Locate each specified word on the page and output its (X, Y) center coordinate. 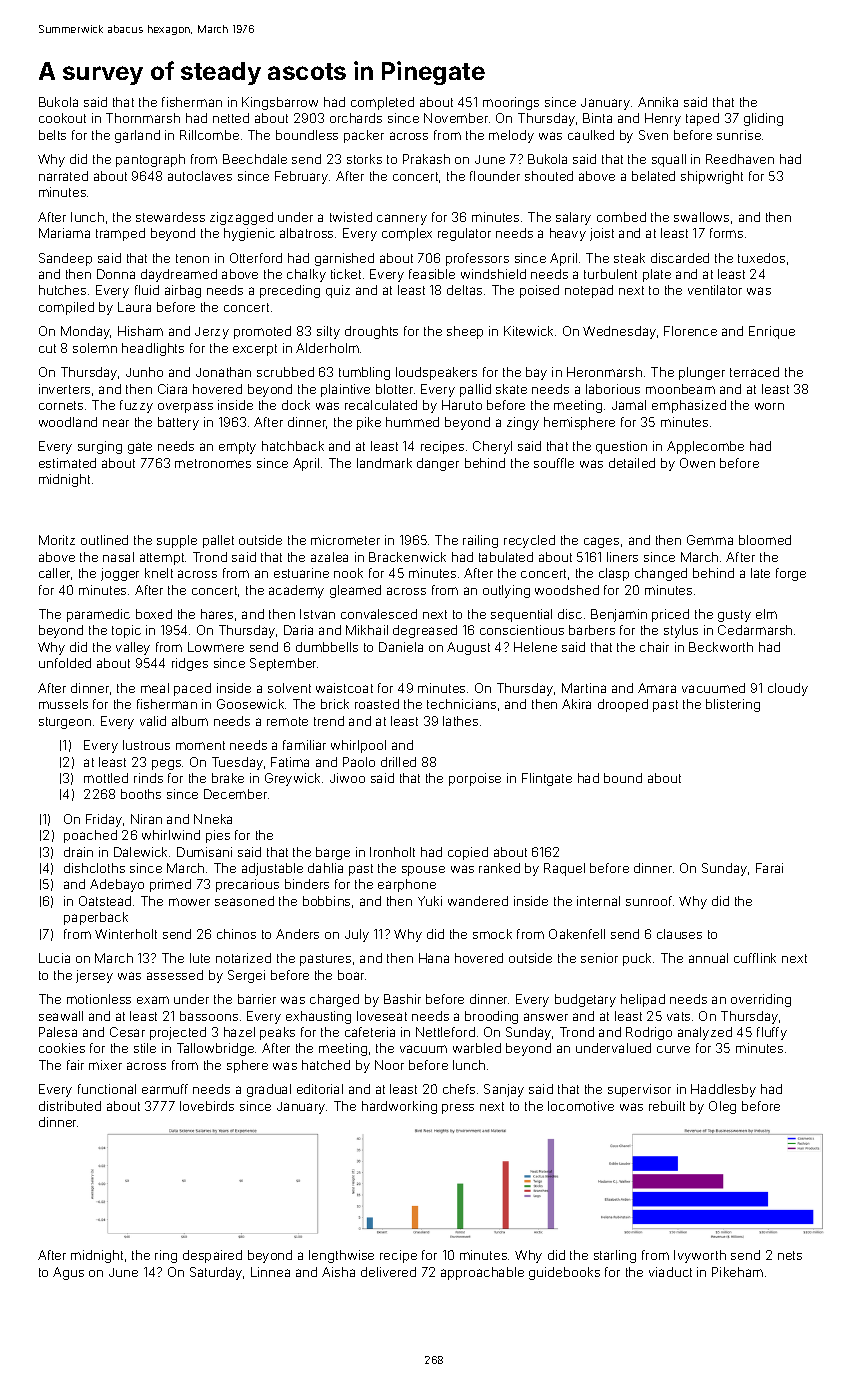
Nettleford (445, 1032)
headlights (153, 349)
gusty (734, 616)
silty (328, 332)
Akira (576, 704)
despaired (212, 1256)
